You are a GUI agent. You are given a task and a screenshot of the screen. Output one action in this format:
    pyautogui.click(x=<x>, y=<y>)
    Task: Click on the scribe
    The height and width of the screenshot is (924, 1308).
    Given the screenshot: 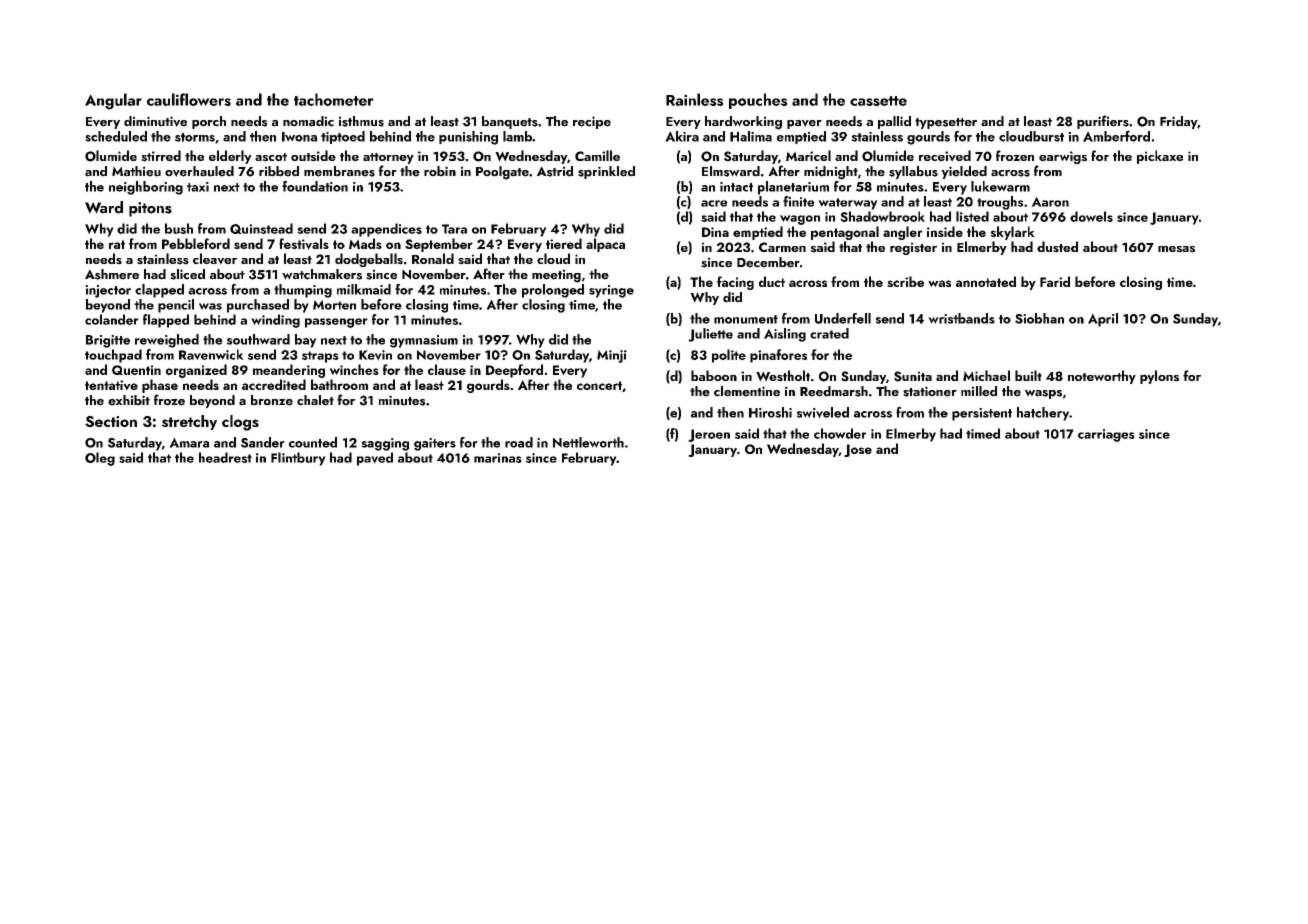 What is the action you would take?
    pyautogui.click(x=905, y=281)
